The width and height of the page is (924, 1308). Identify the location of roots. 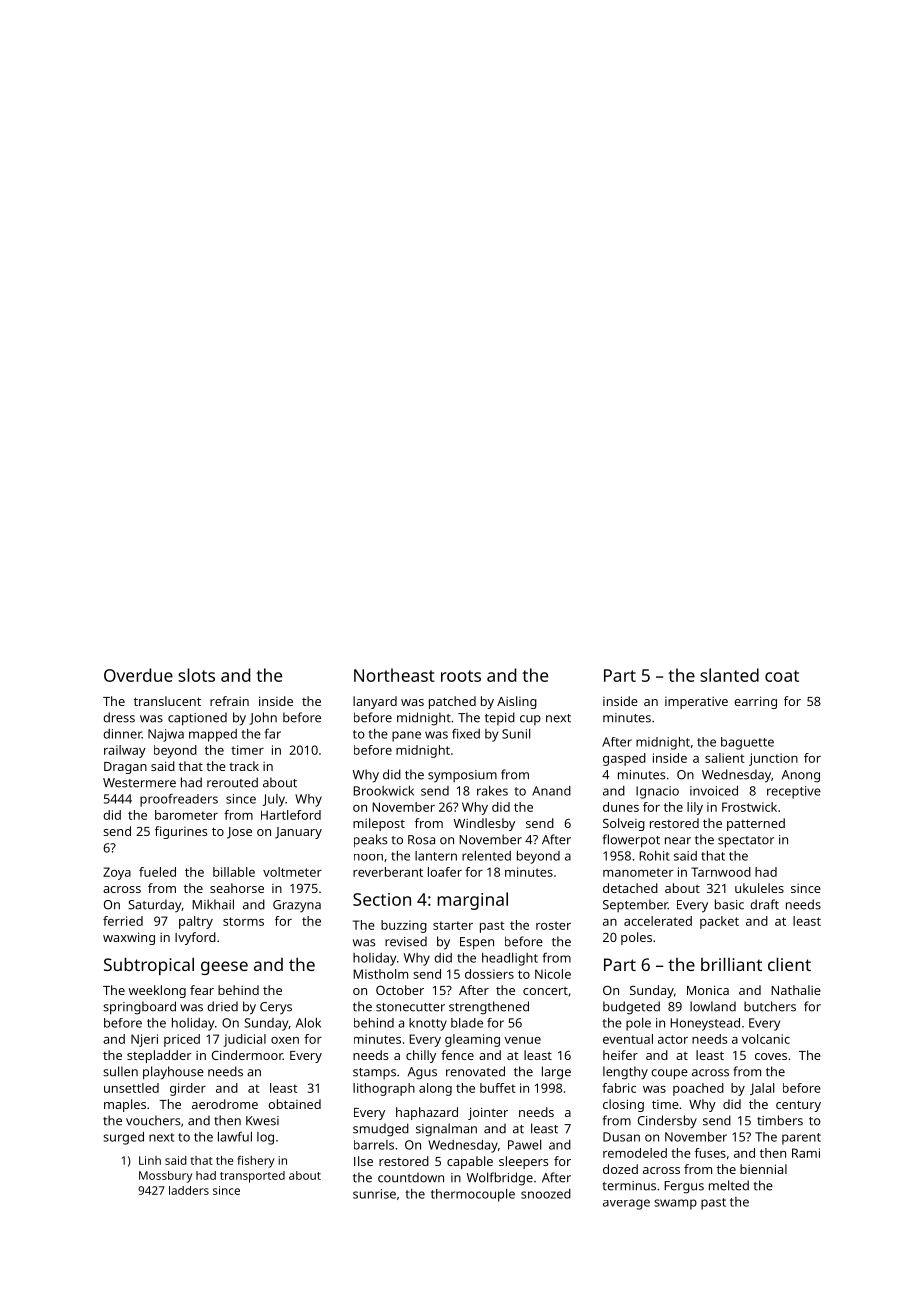
(461, 676).
